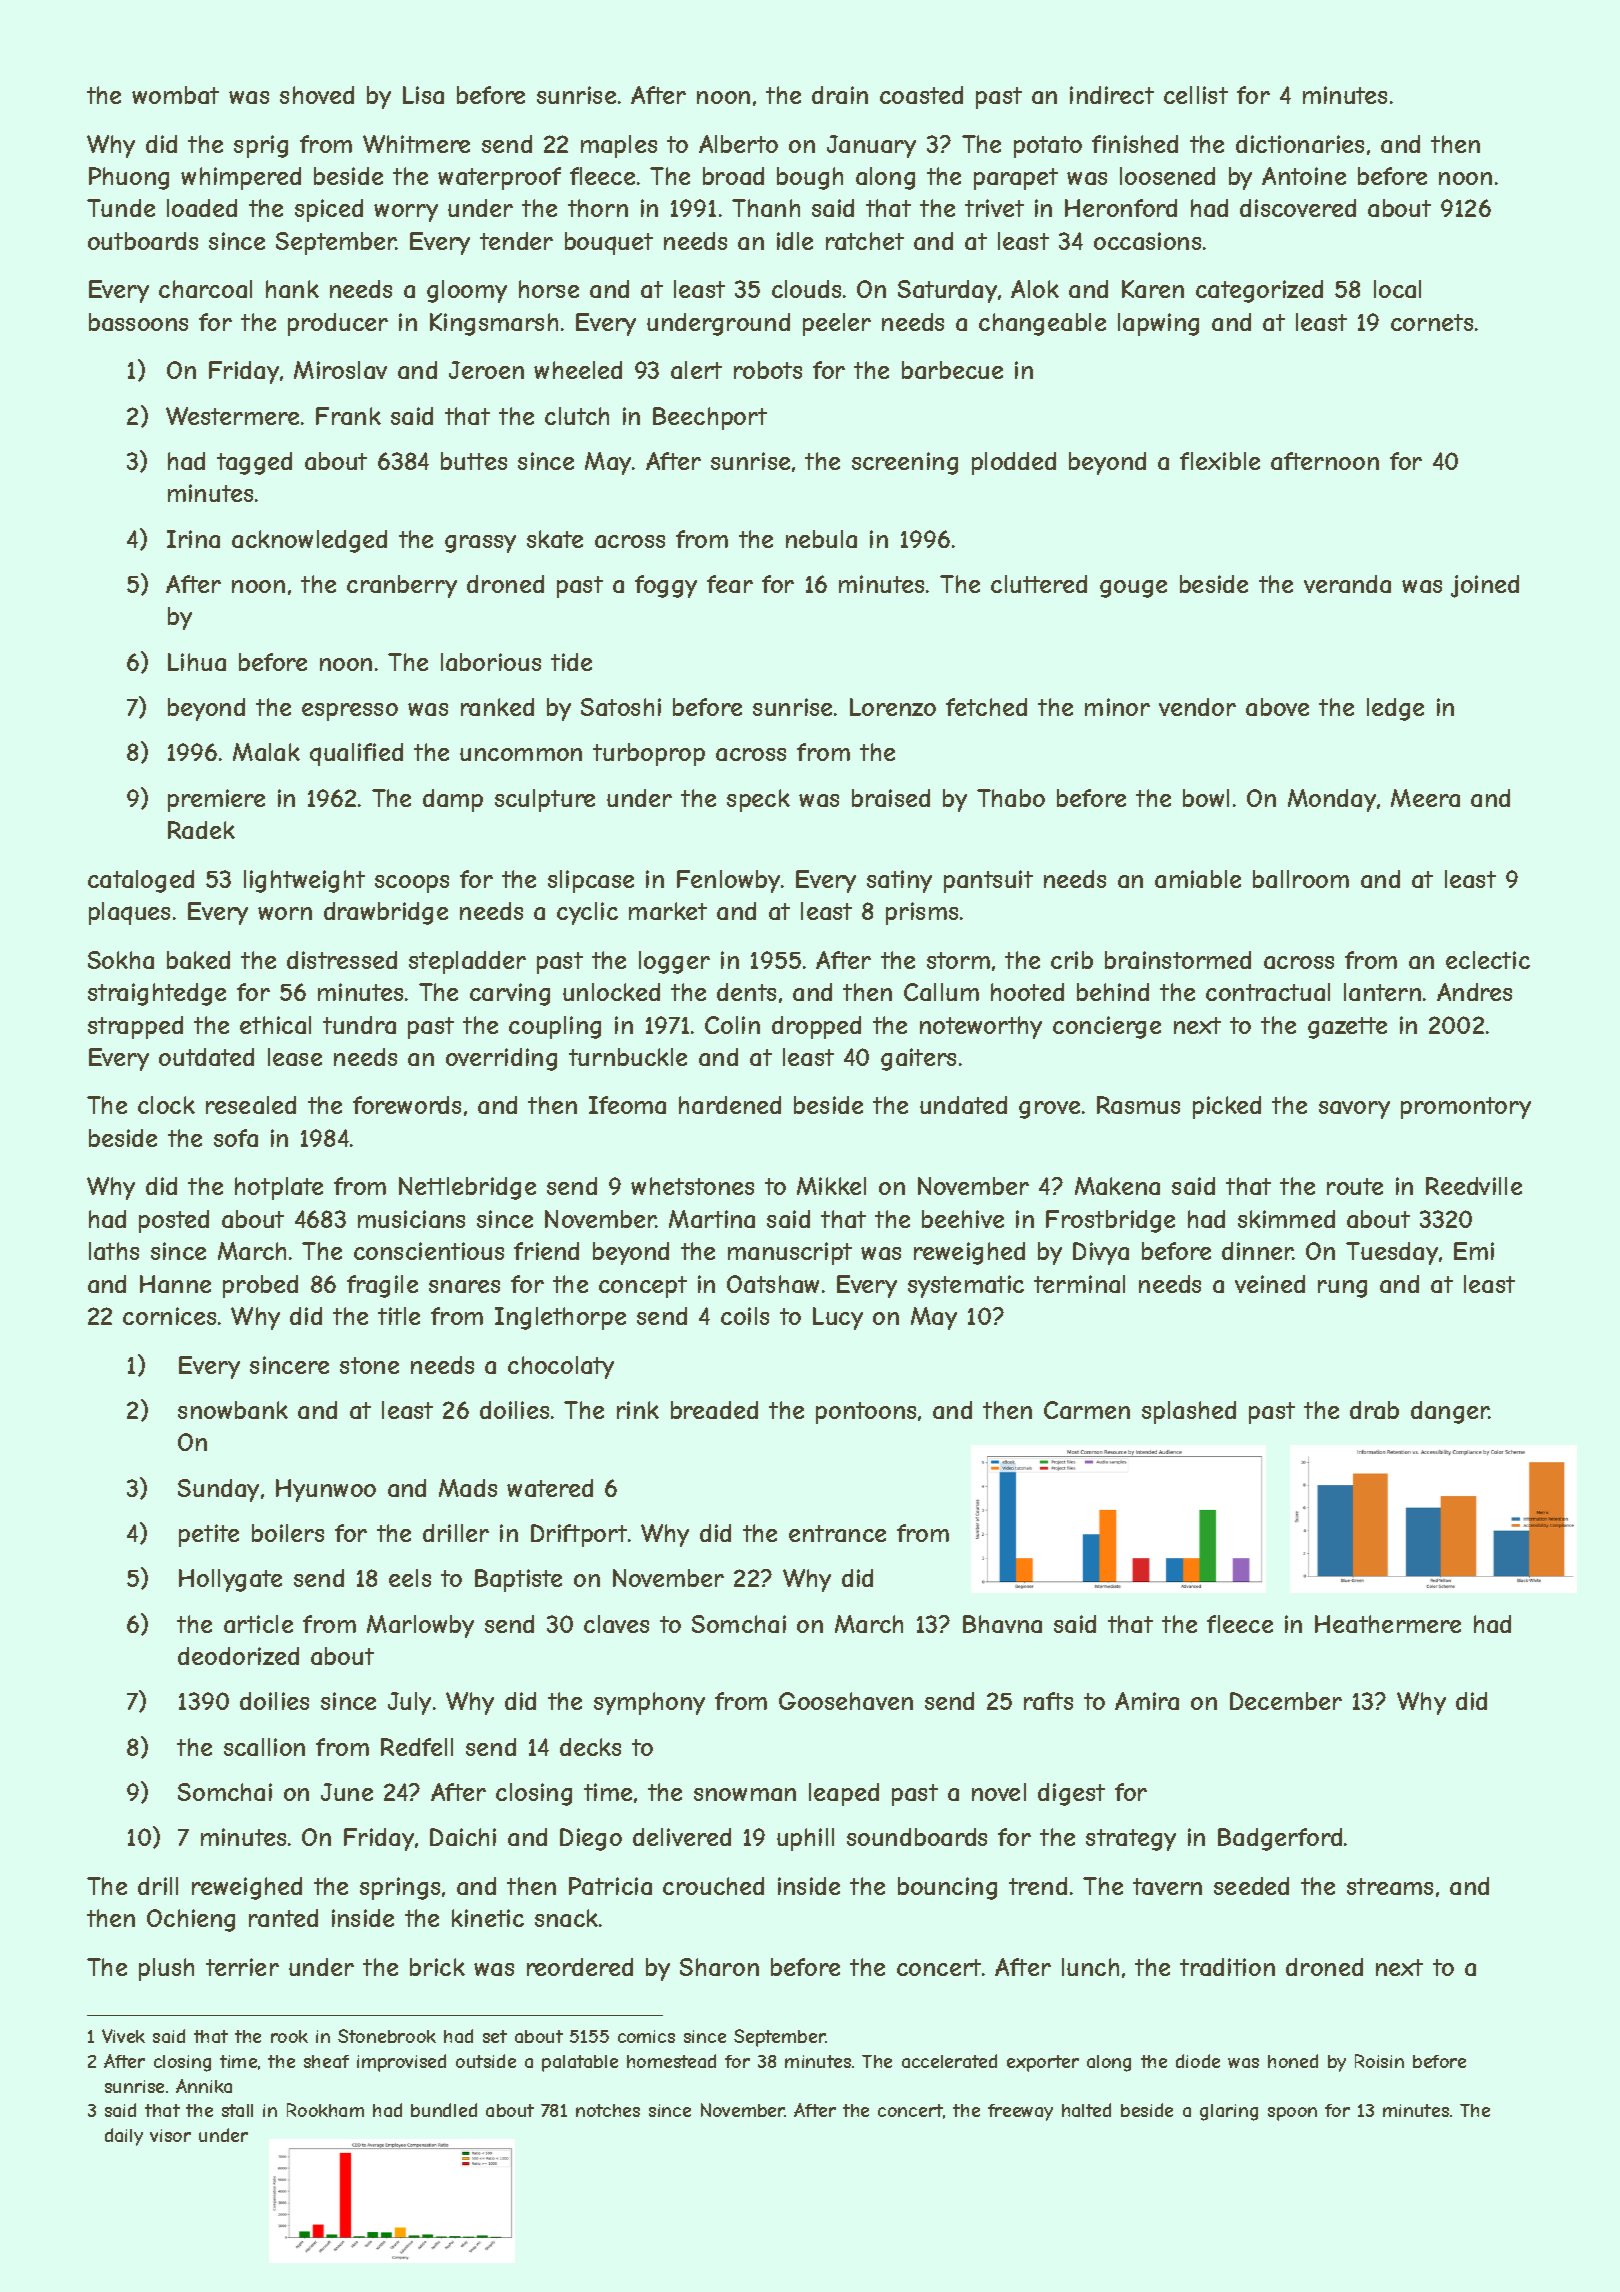 The image size is (1620, 2292). I want to click on Lihua, so click(197, 662).
